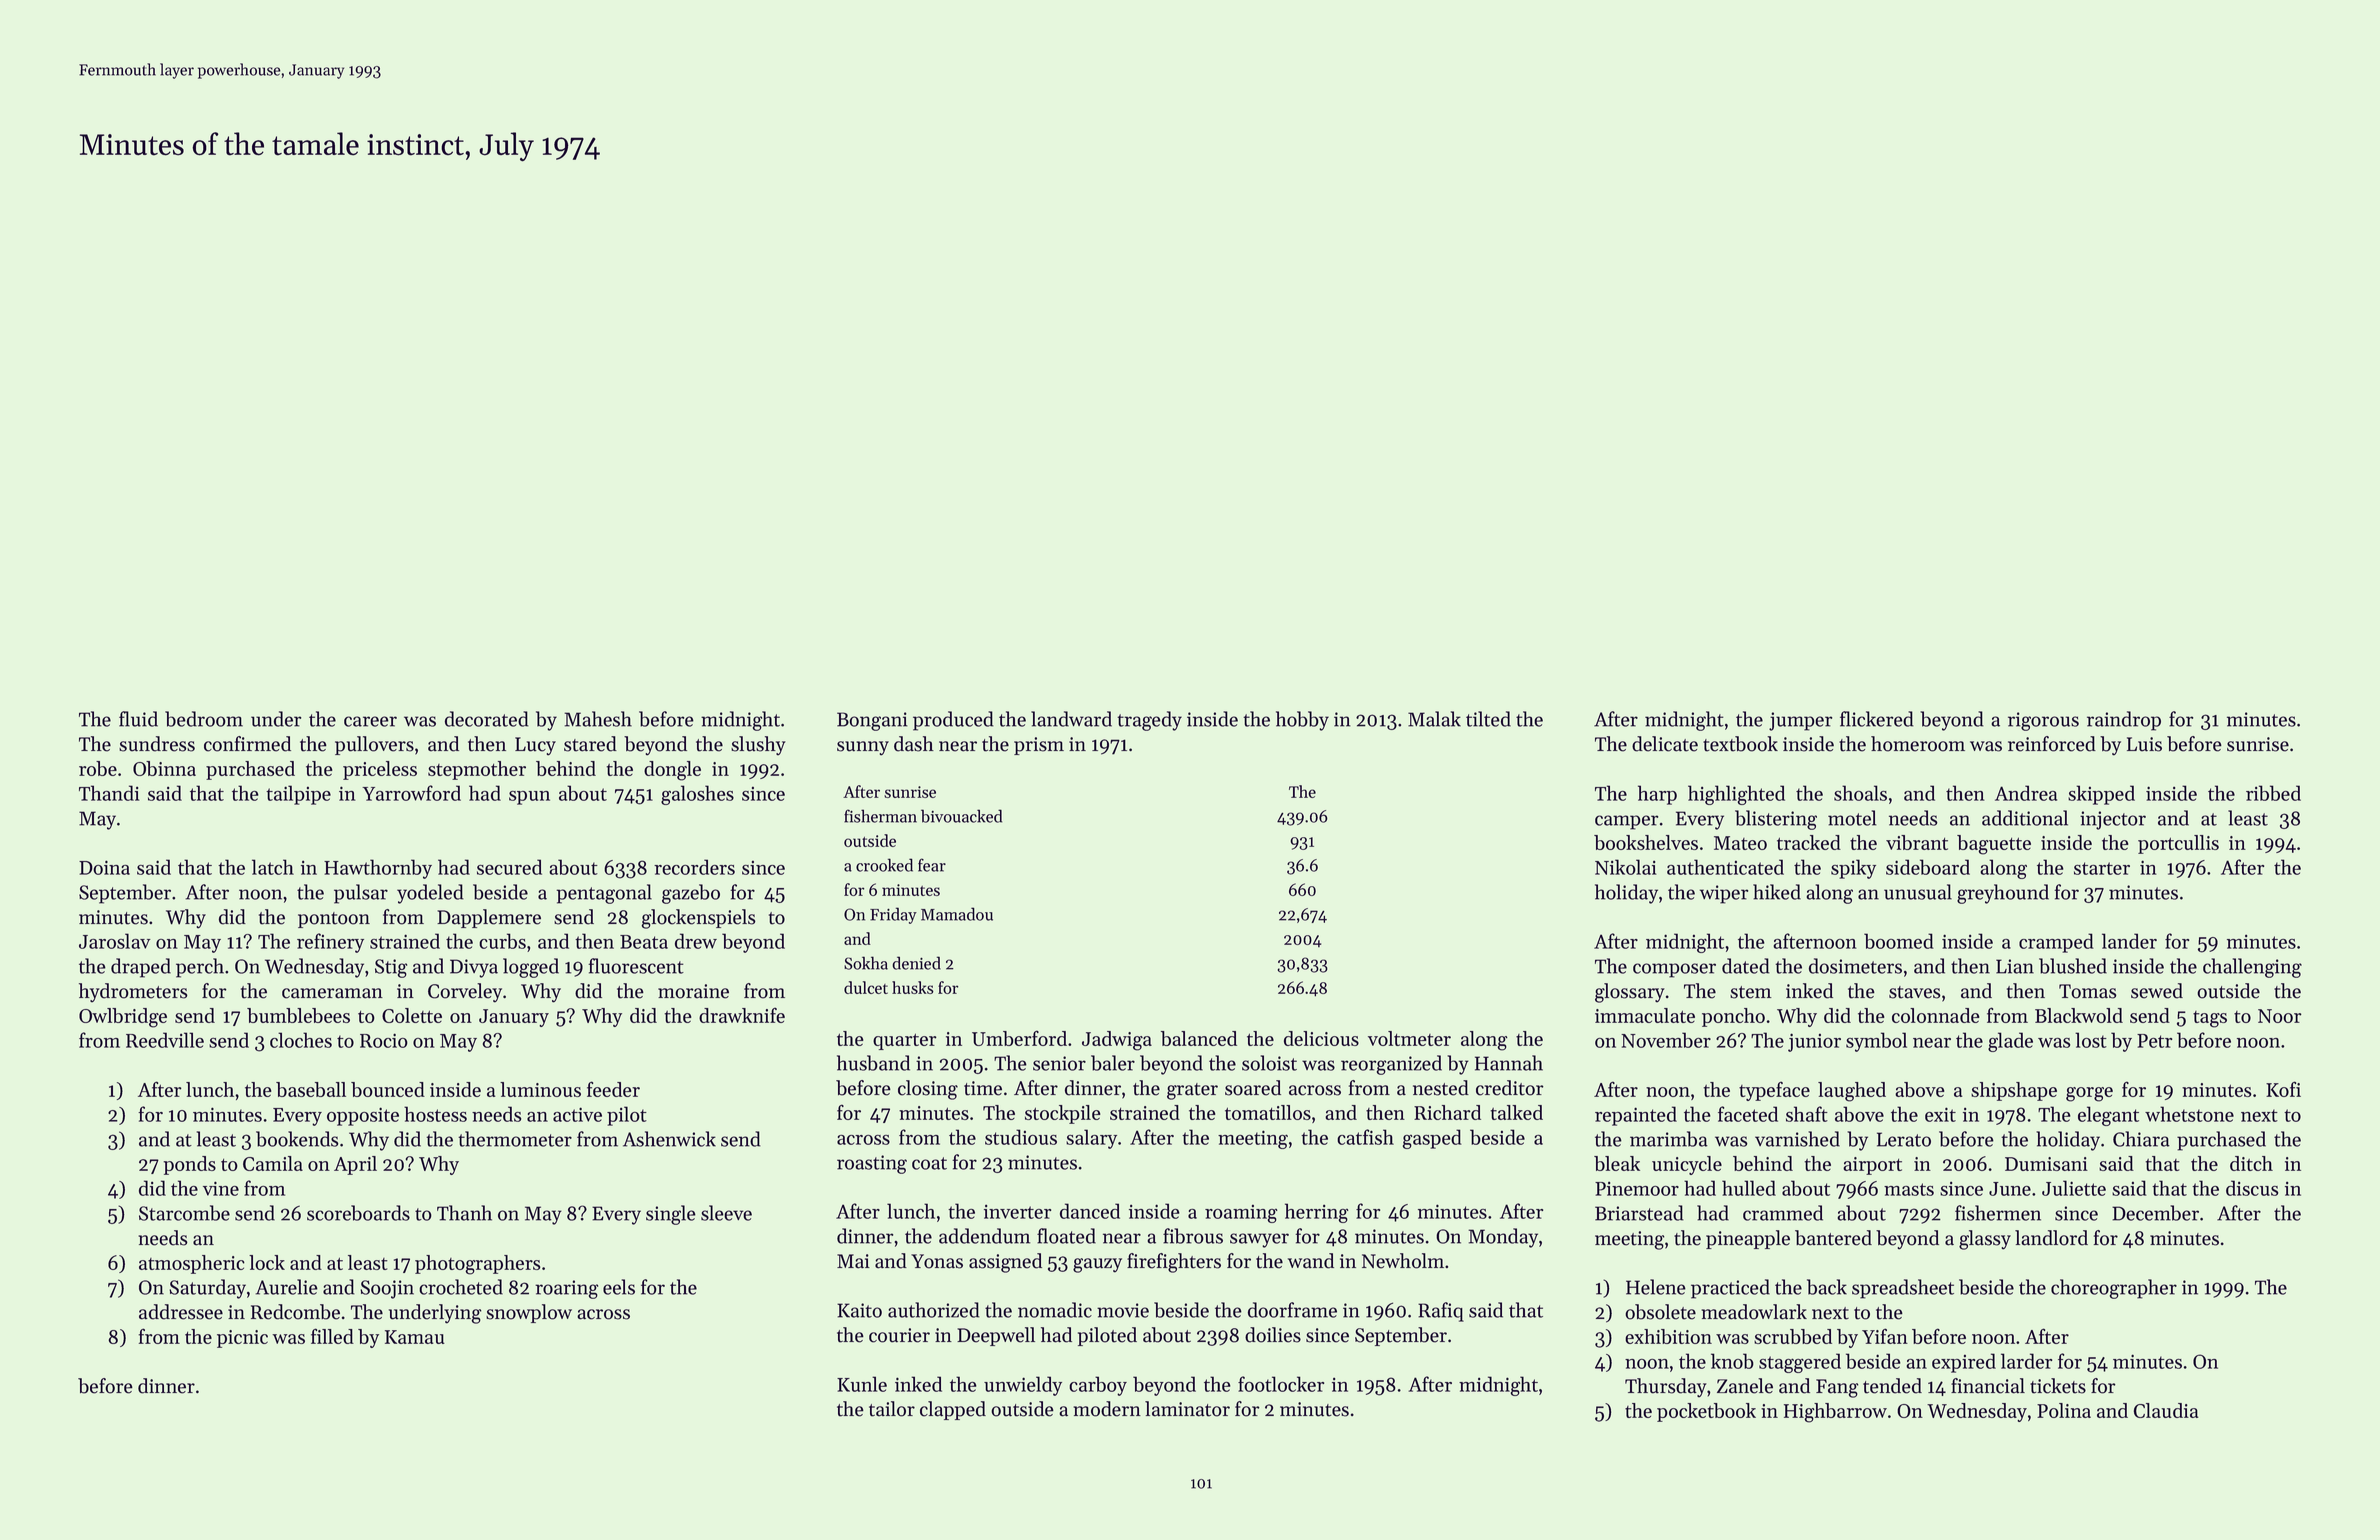  I want to click on tailor, so click(892, 1409).
